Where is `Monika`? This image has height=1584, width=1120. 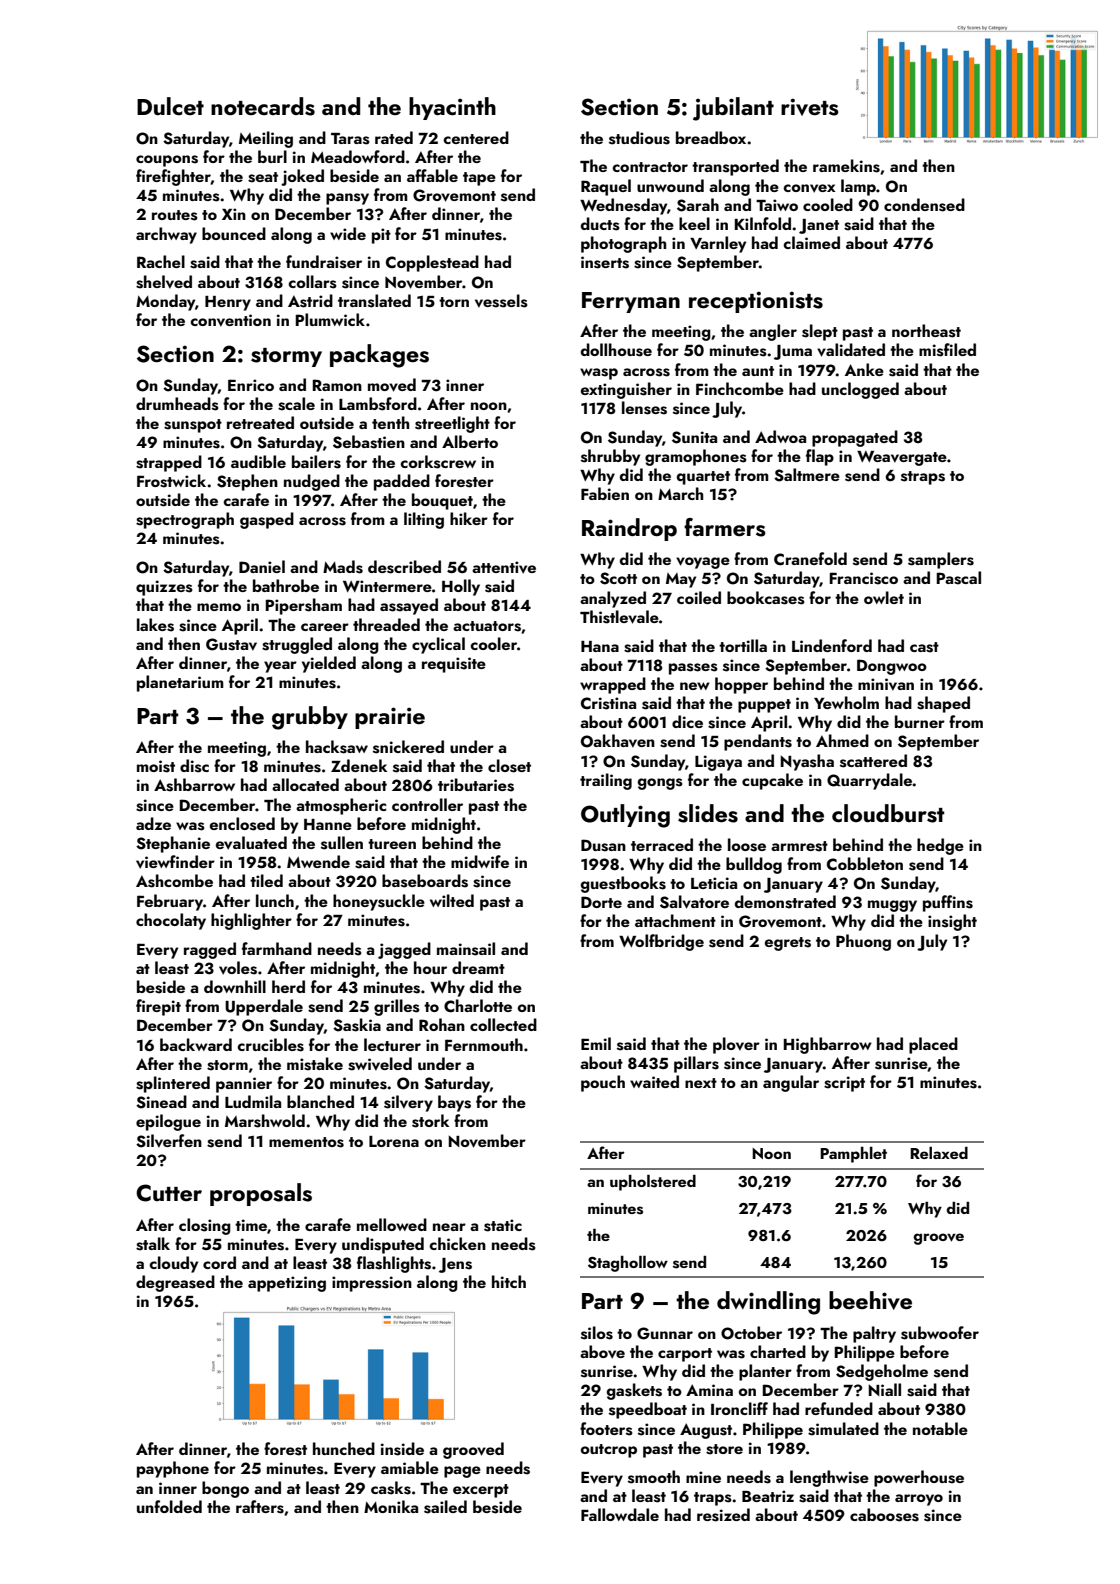 Monika is located at coordinates (391, 1506).
